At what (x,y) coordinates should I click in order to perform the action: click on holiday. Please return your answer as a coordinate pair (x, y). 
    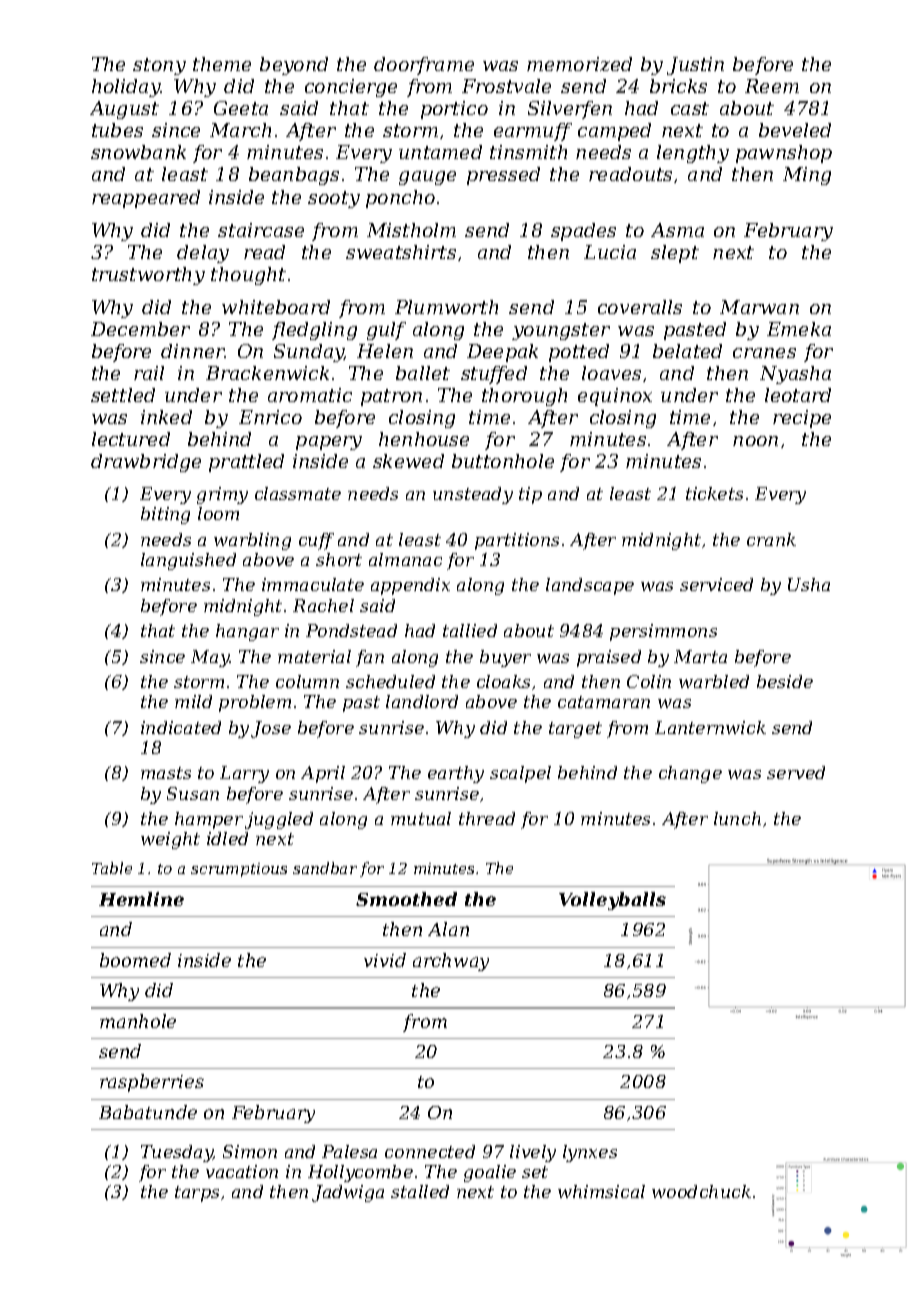
    Looking at the image, I should click on (126, 88).
